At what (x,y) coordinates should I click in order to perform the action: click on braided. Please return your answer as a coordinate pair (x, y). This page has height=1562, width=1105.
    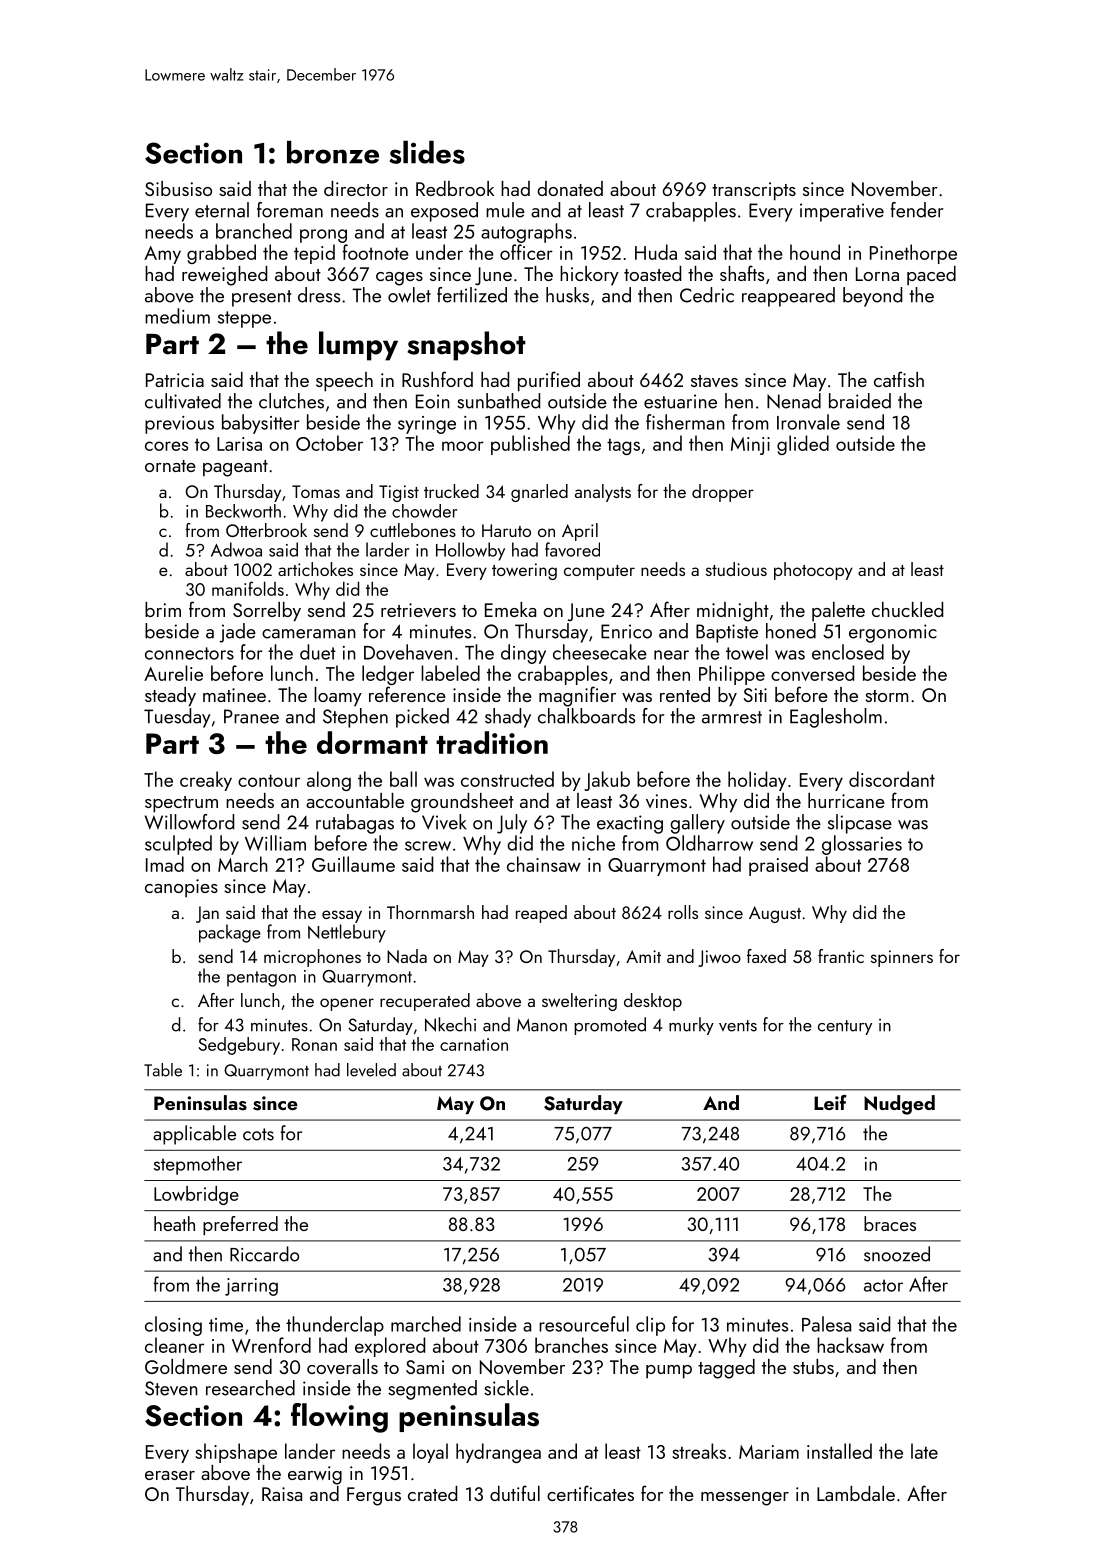
    Looking at the image, I should click on (860, 401).
